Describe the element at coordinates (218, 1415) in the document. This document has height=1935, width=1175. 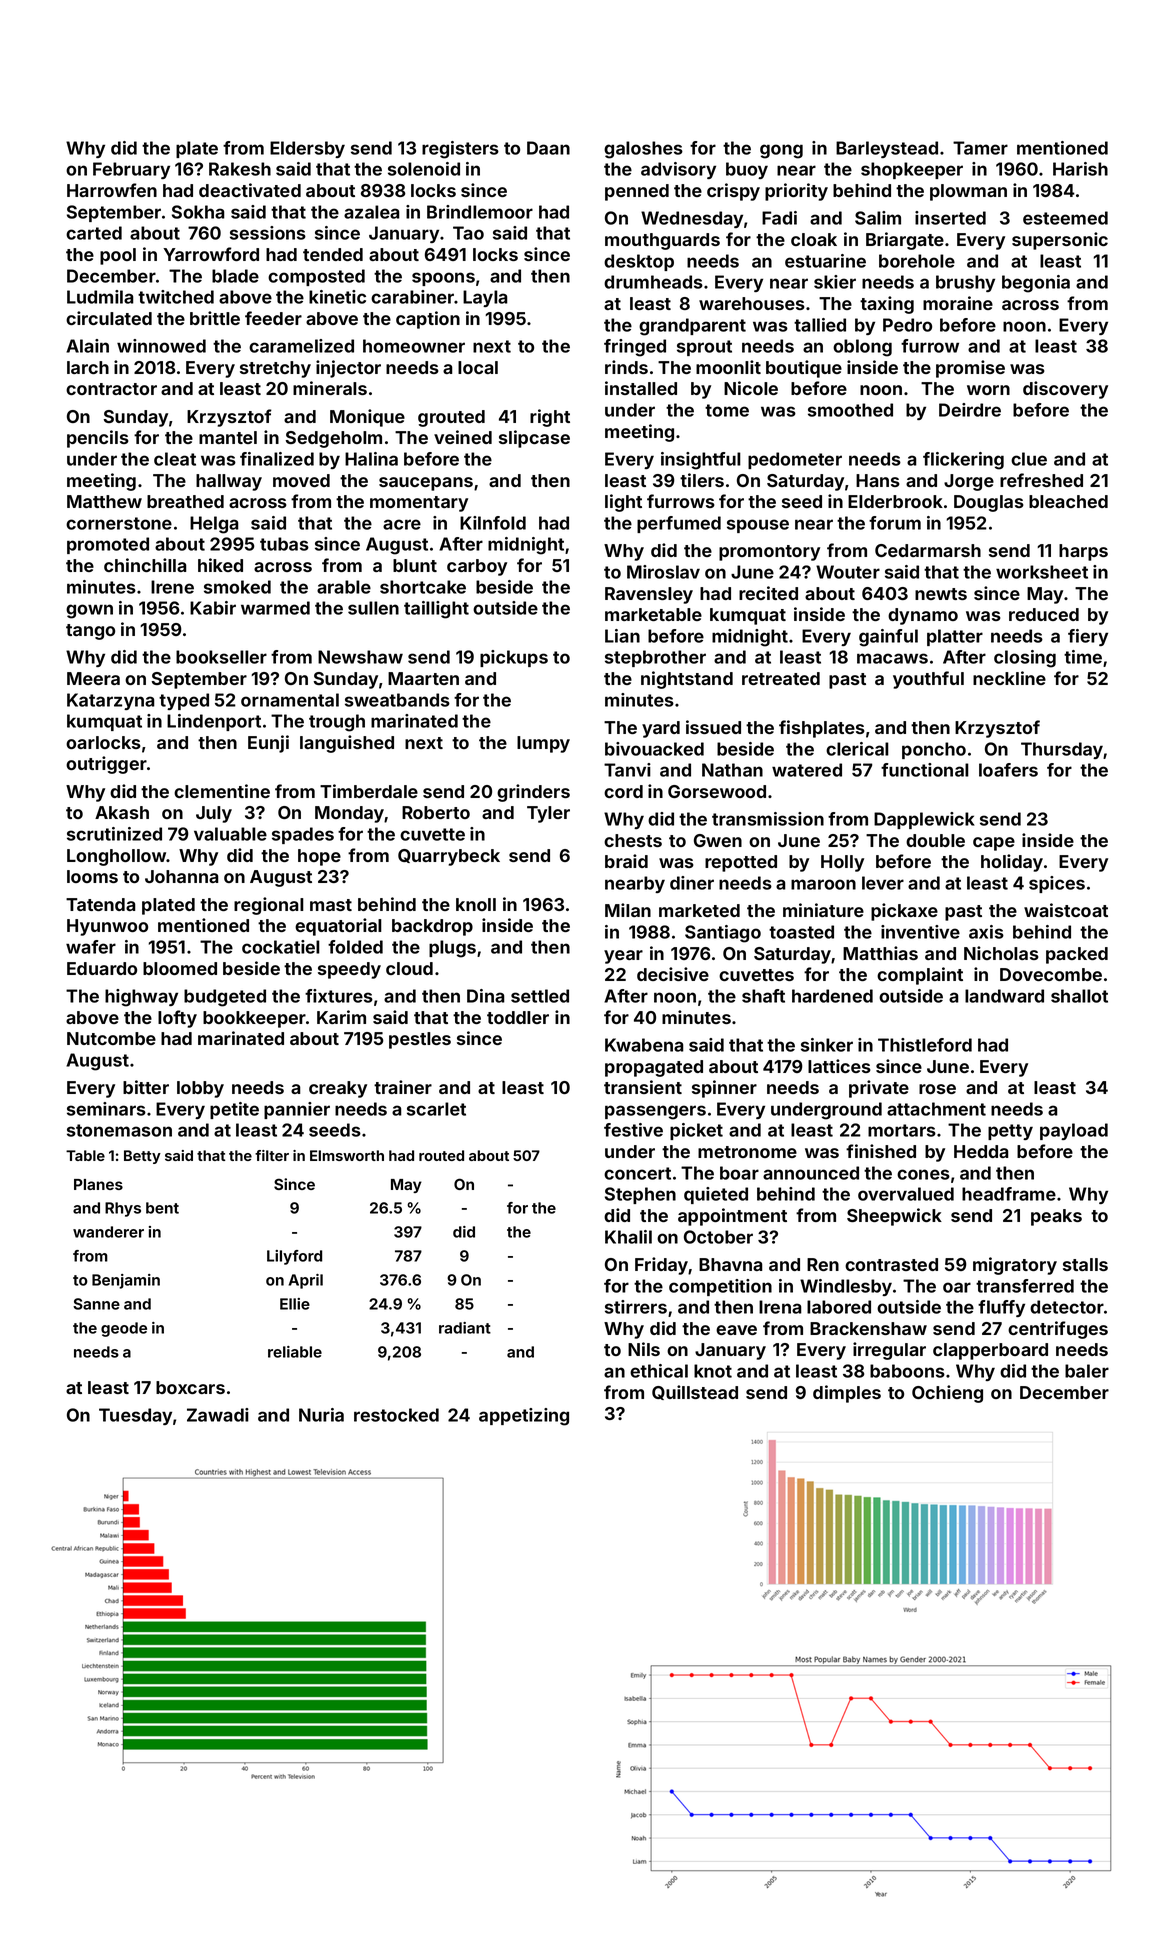
I see `Zawadi` at that location.
